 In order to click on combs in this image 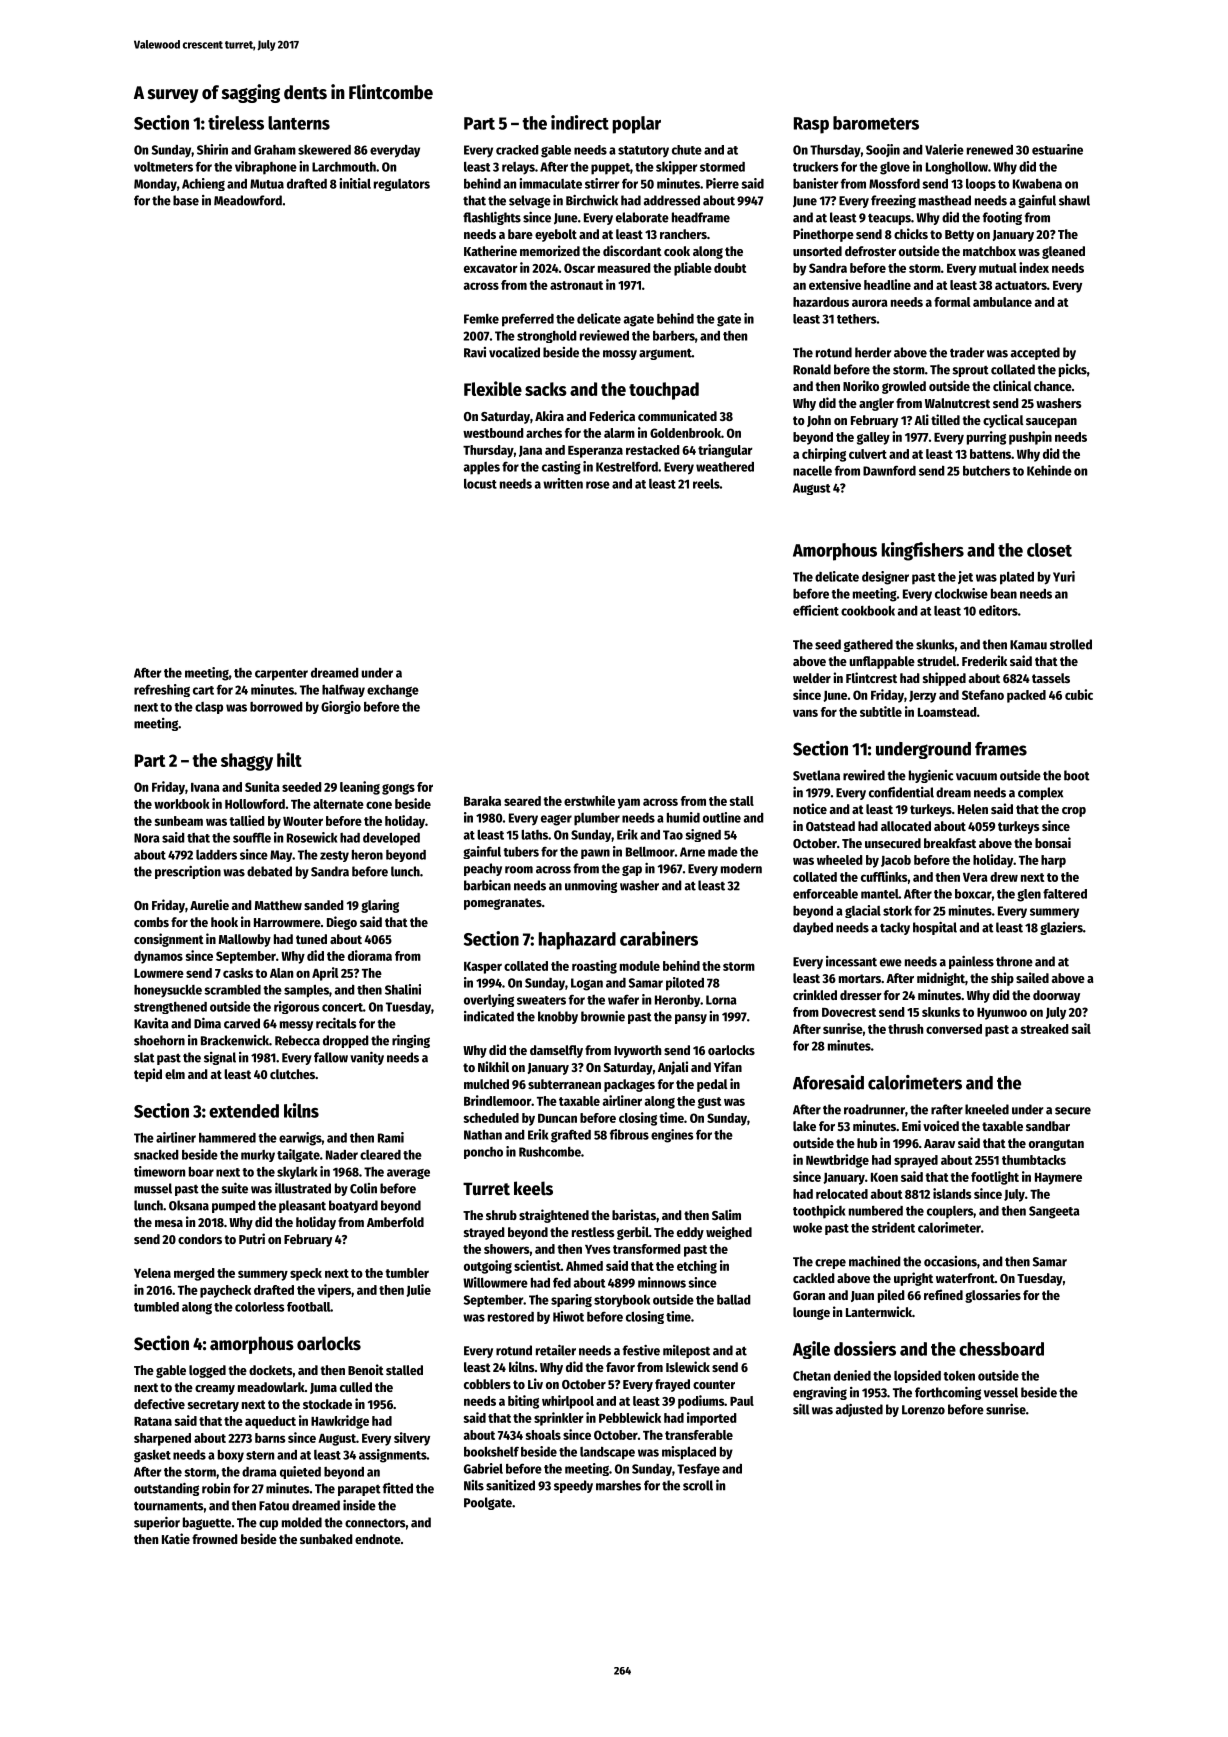, I will do `click(151, 922)`.
